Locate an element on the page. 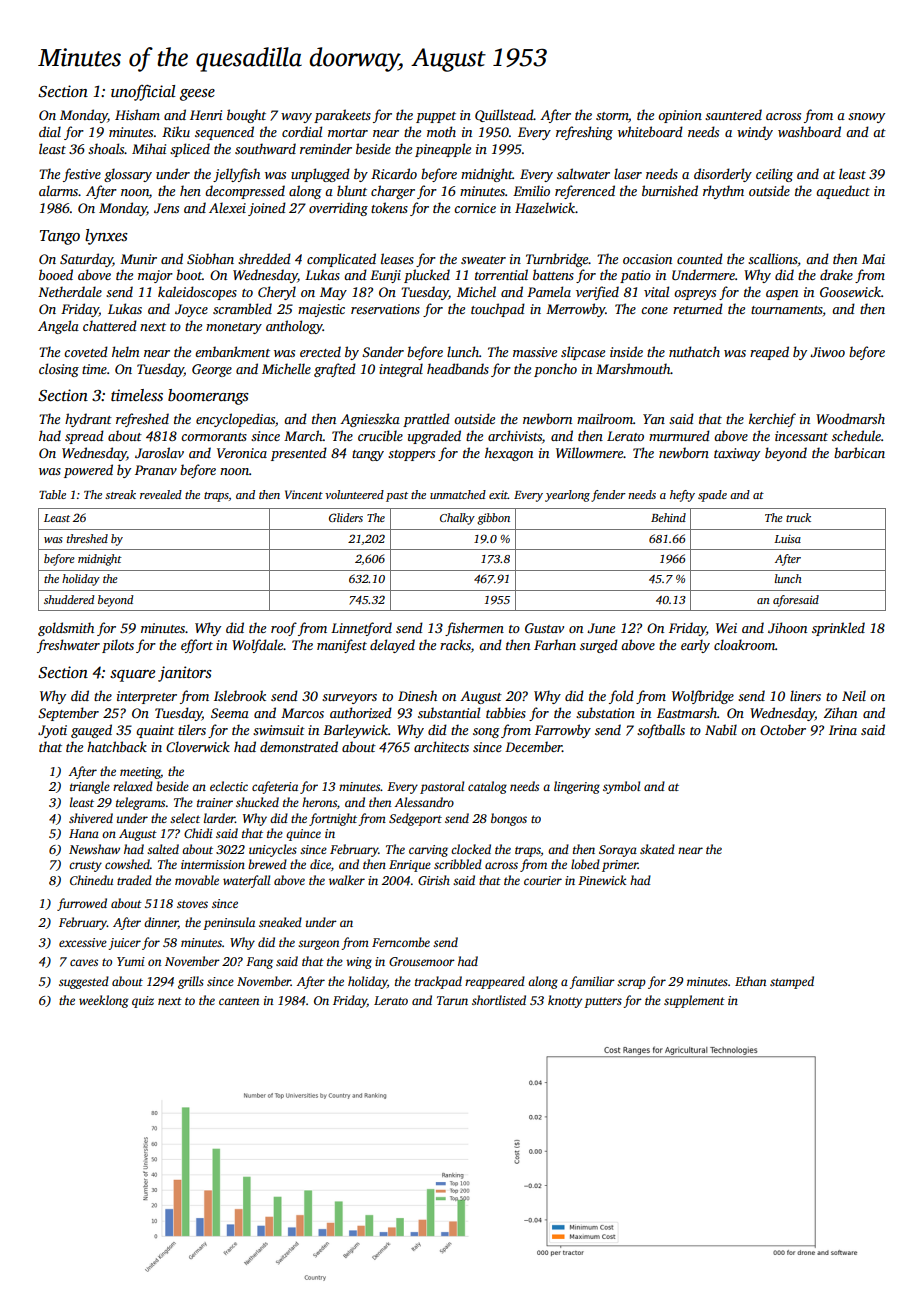 This page has height=1308, width=924. sauntered is located at coordinates (733, 114).
